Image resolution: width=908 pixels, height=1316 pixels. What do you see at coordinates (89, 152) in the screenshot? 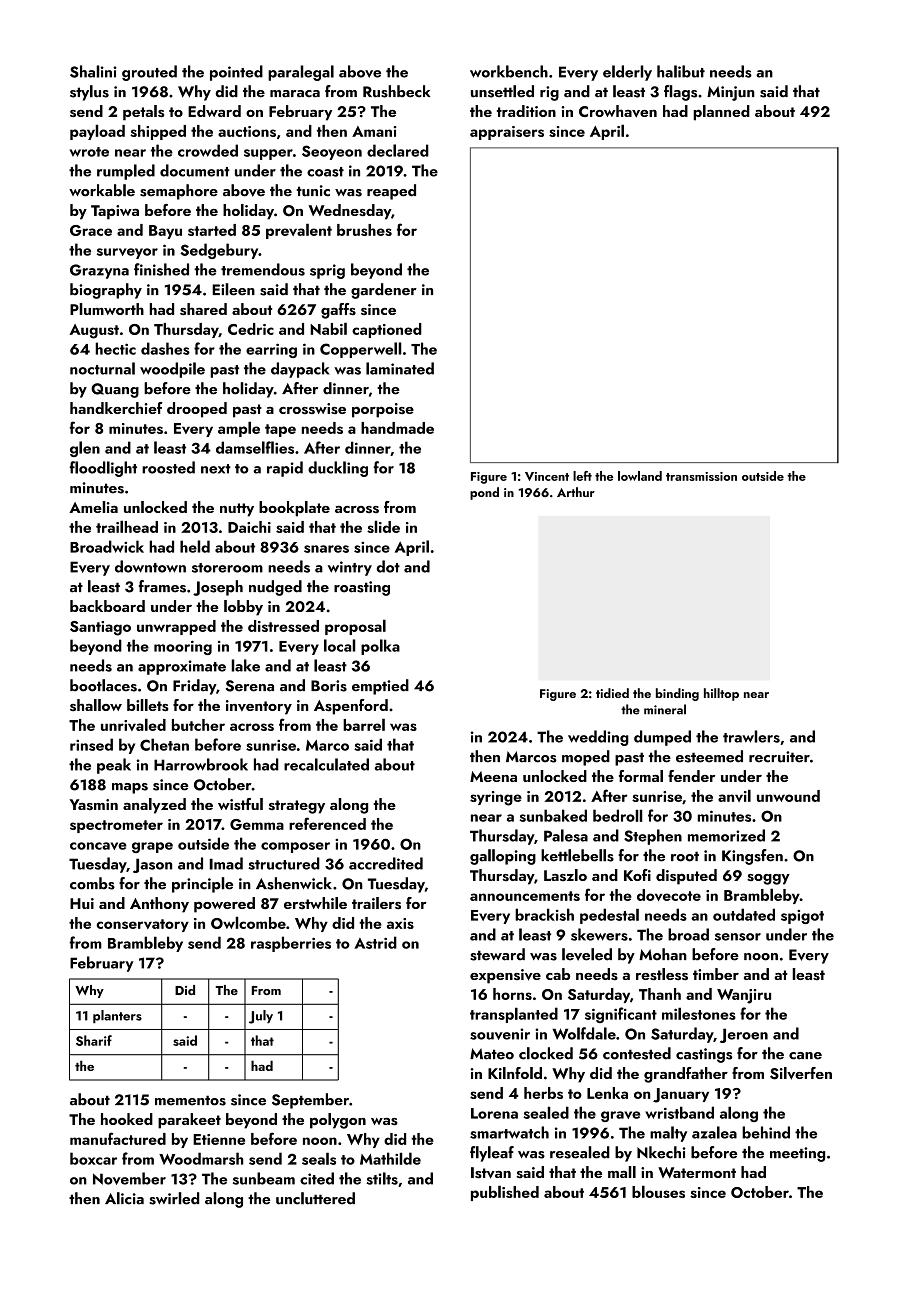
I see `wrote` at bounding box center [89, 152].
